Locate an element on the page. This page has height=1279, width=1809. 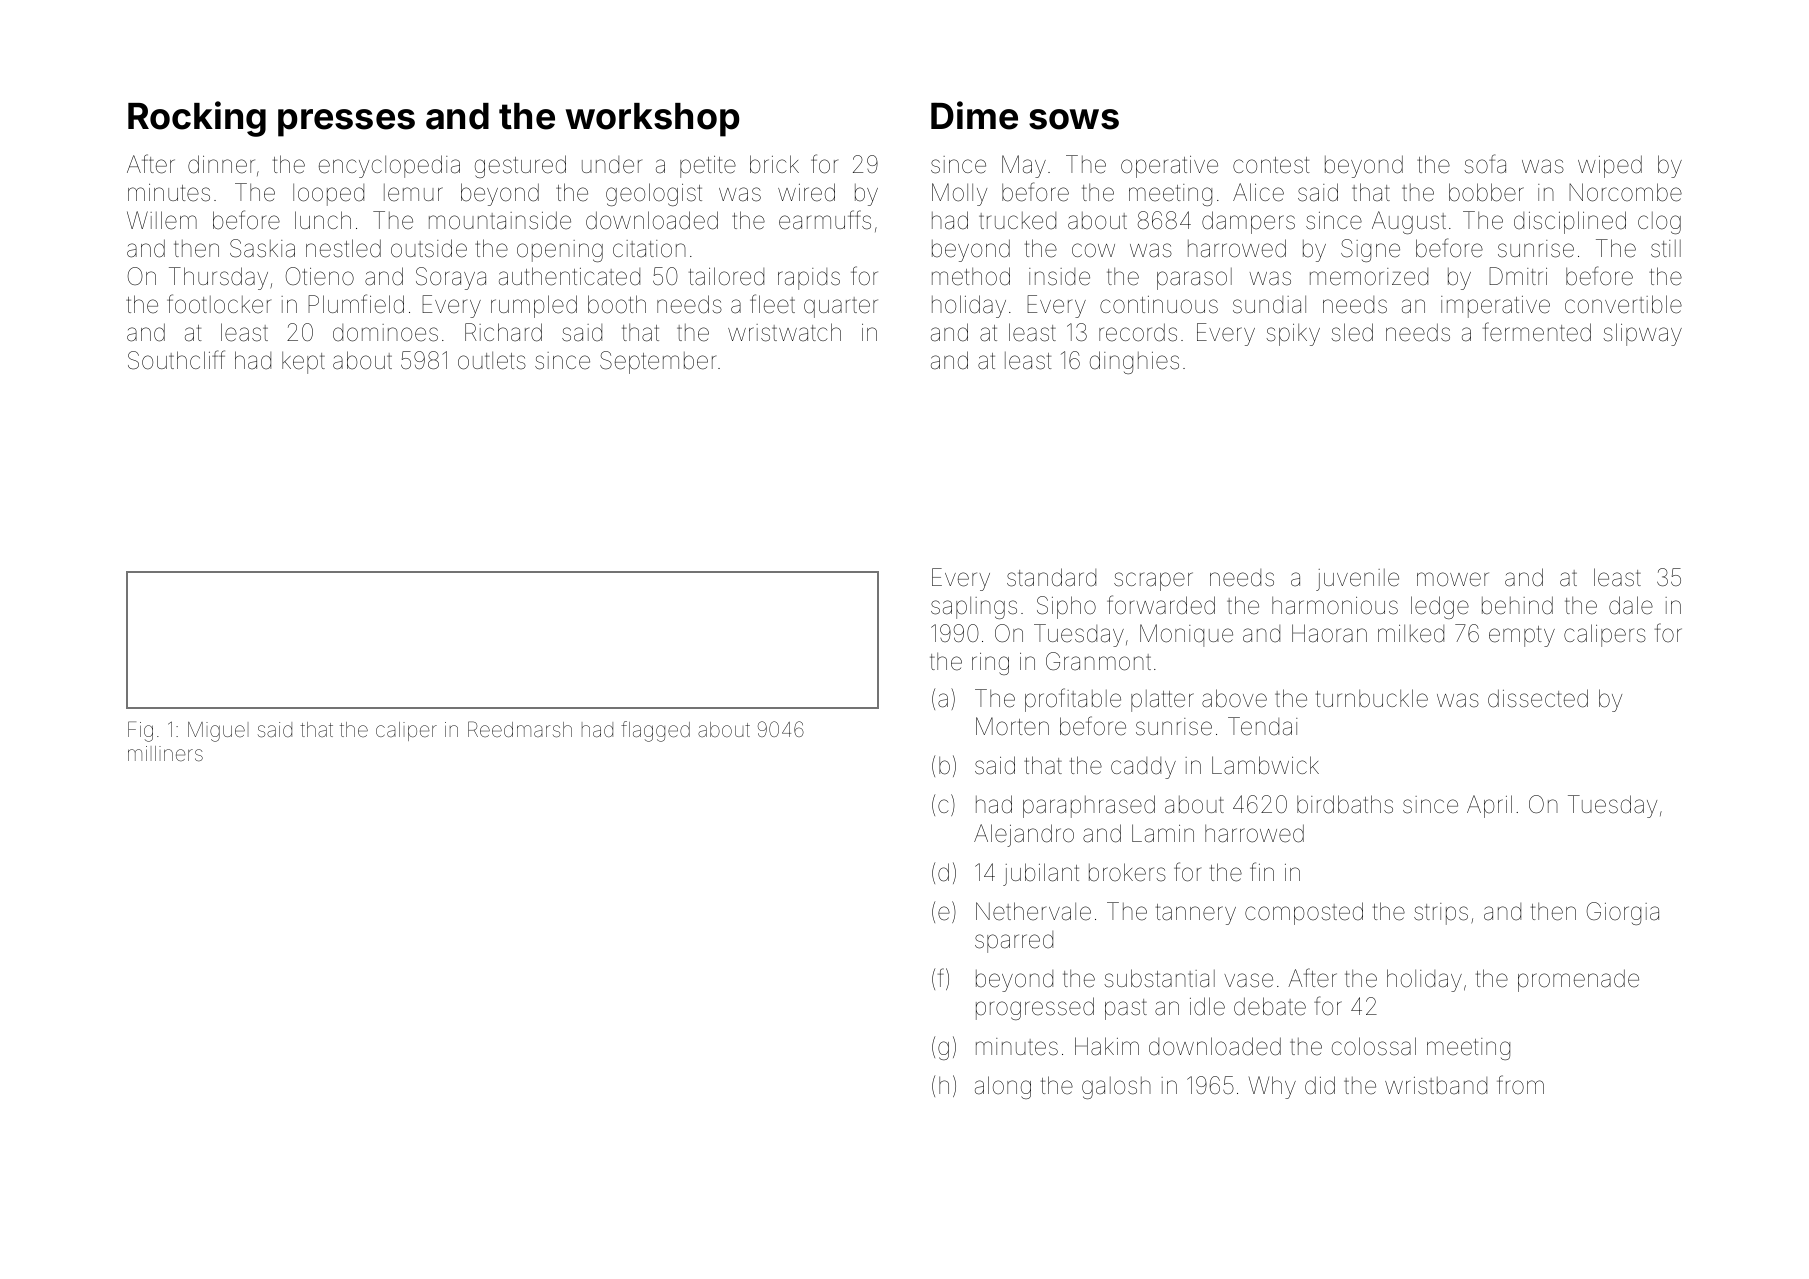
along is located at coordinates (1003, 1087).
